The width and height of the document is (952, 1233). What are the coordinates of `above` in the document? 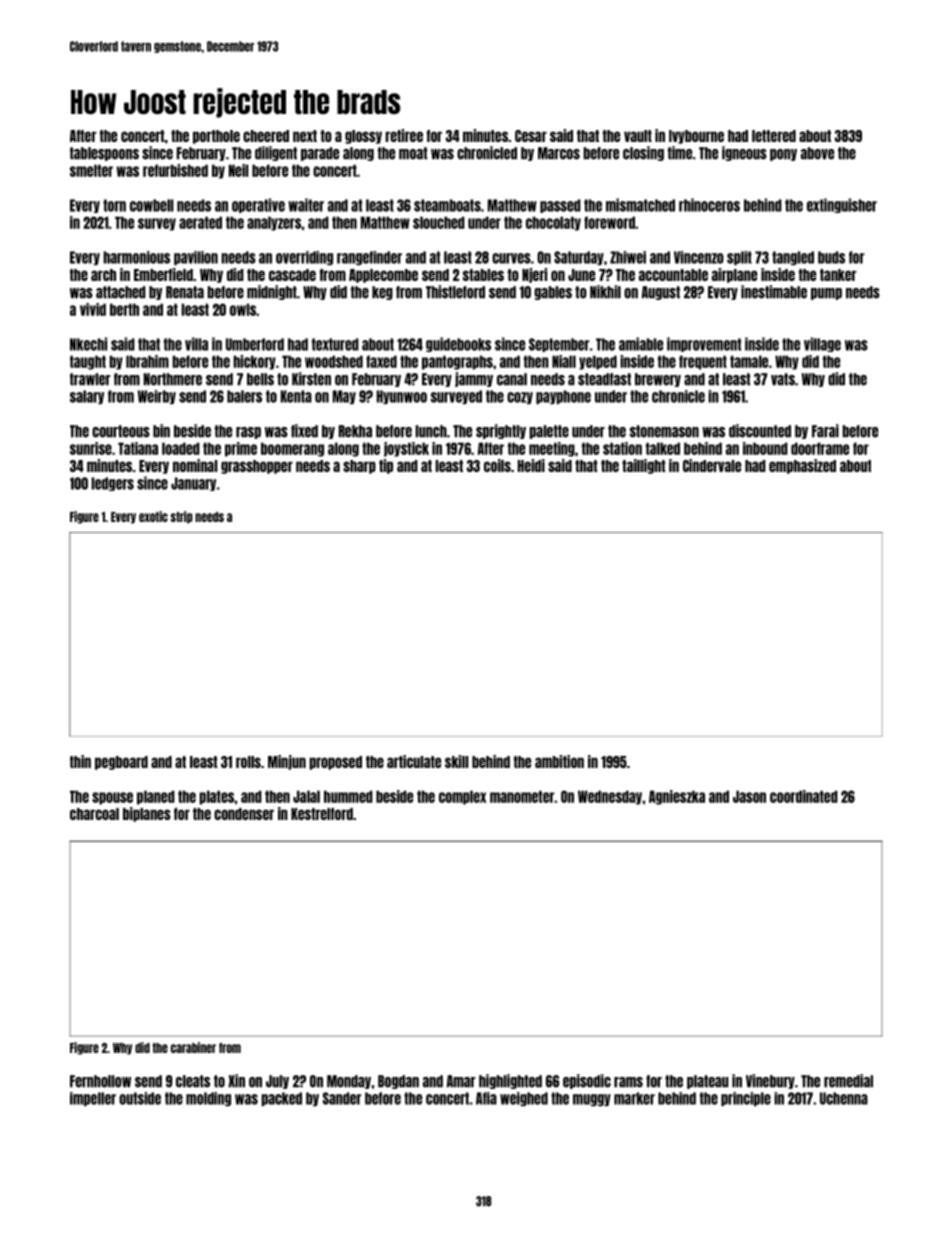 It's located at (817, 153).
